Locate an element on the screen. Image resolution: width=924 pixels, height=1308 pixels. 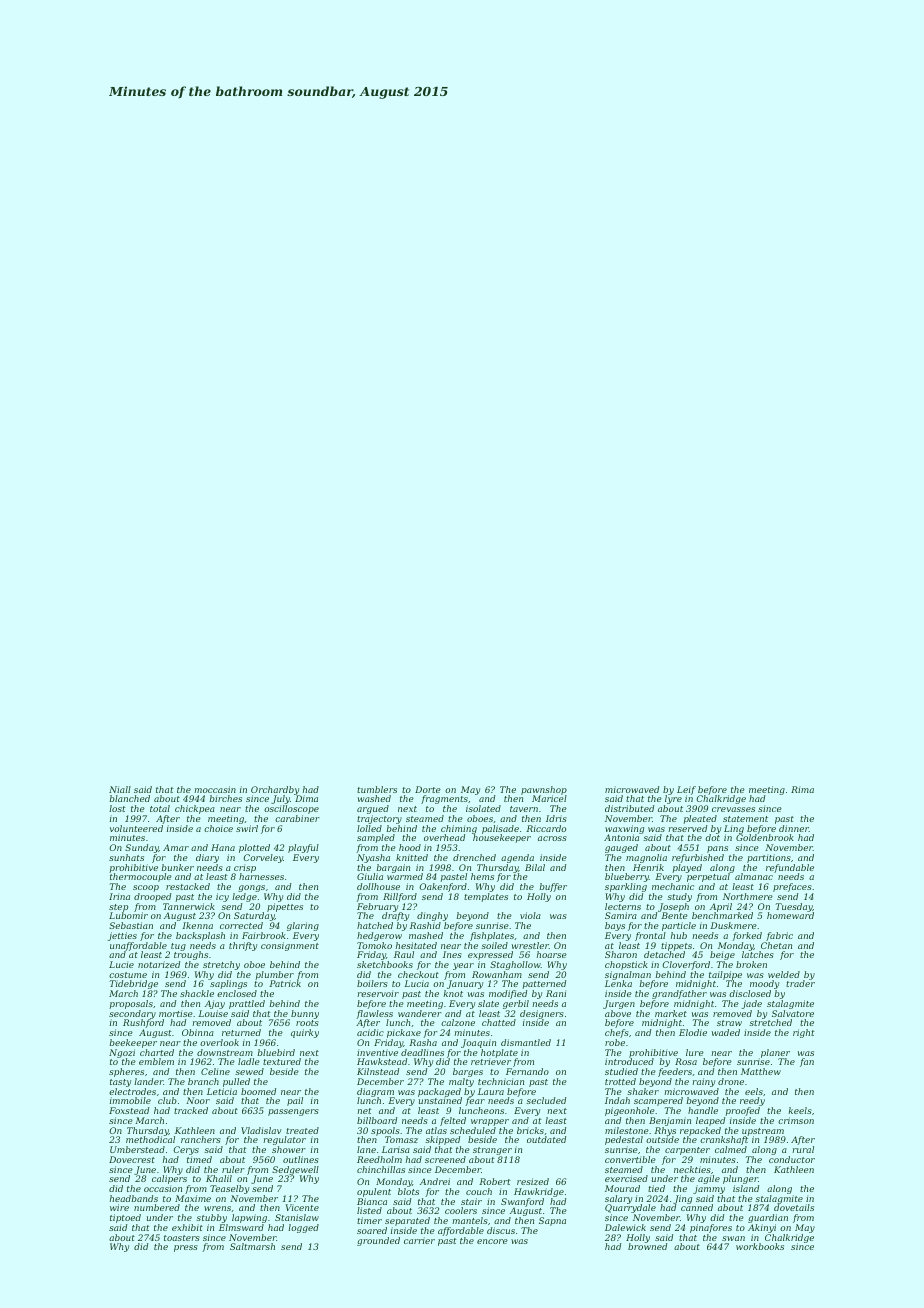
discus is located at coordinates (501, 1230).
